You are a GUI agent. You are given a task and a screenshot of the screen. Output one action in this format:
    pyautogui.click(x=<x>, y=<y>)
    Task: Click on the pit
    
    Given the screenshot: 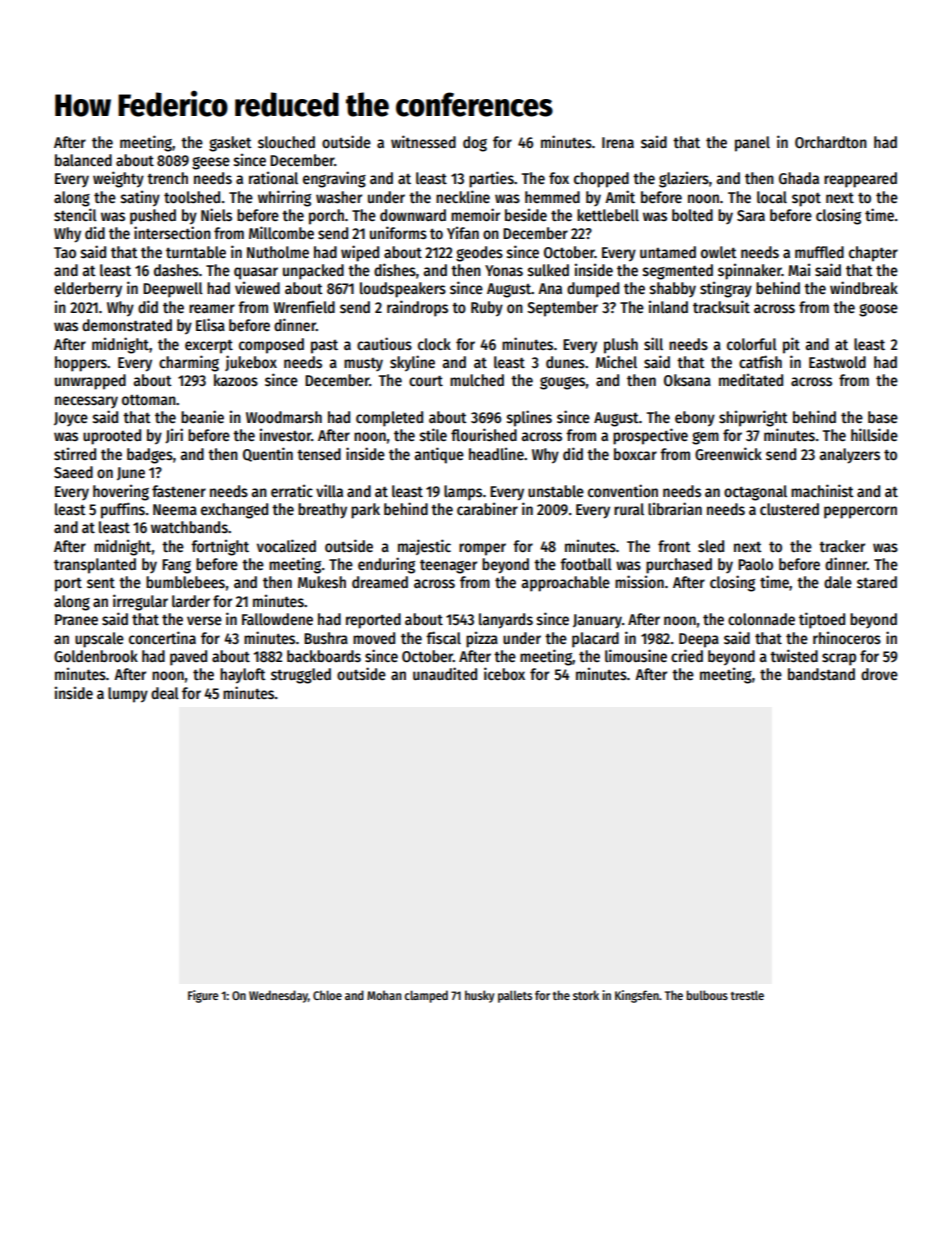 What is the action you would take?
    pyautogui.click(x=791, y=345)
